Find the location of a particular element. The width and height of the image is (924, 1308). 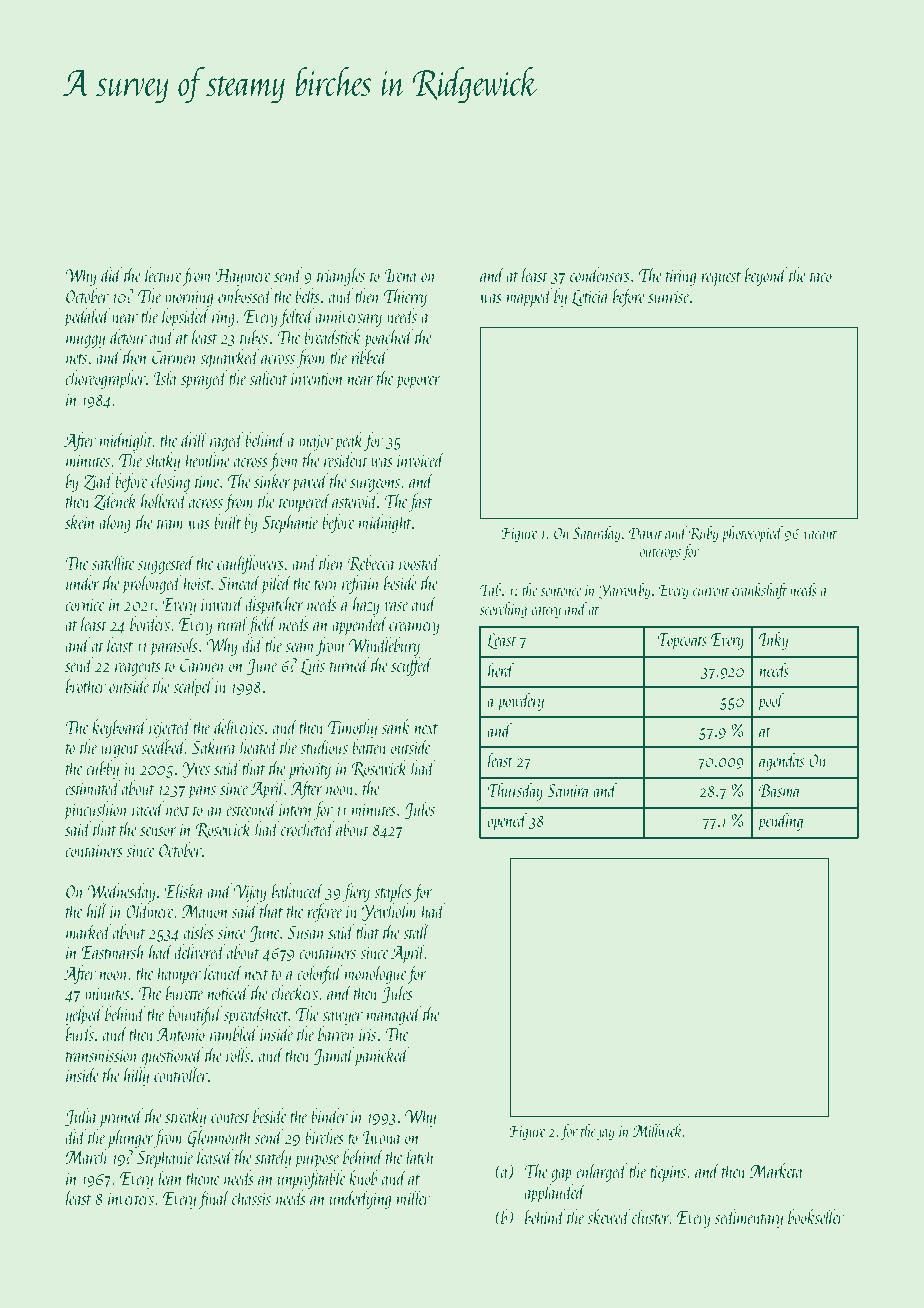

Inky is located at coordinates (774, 641).
